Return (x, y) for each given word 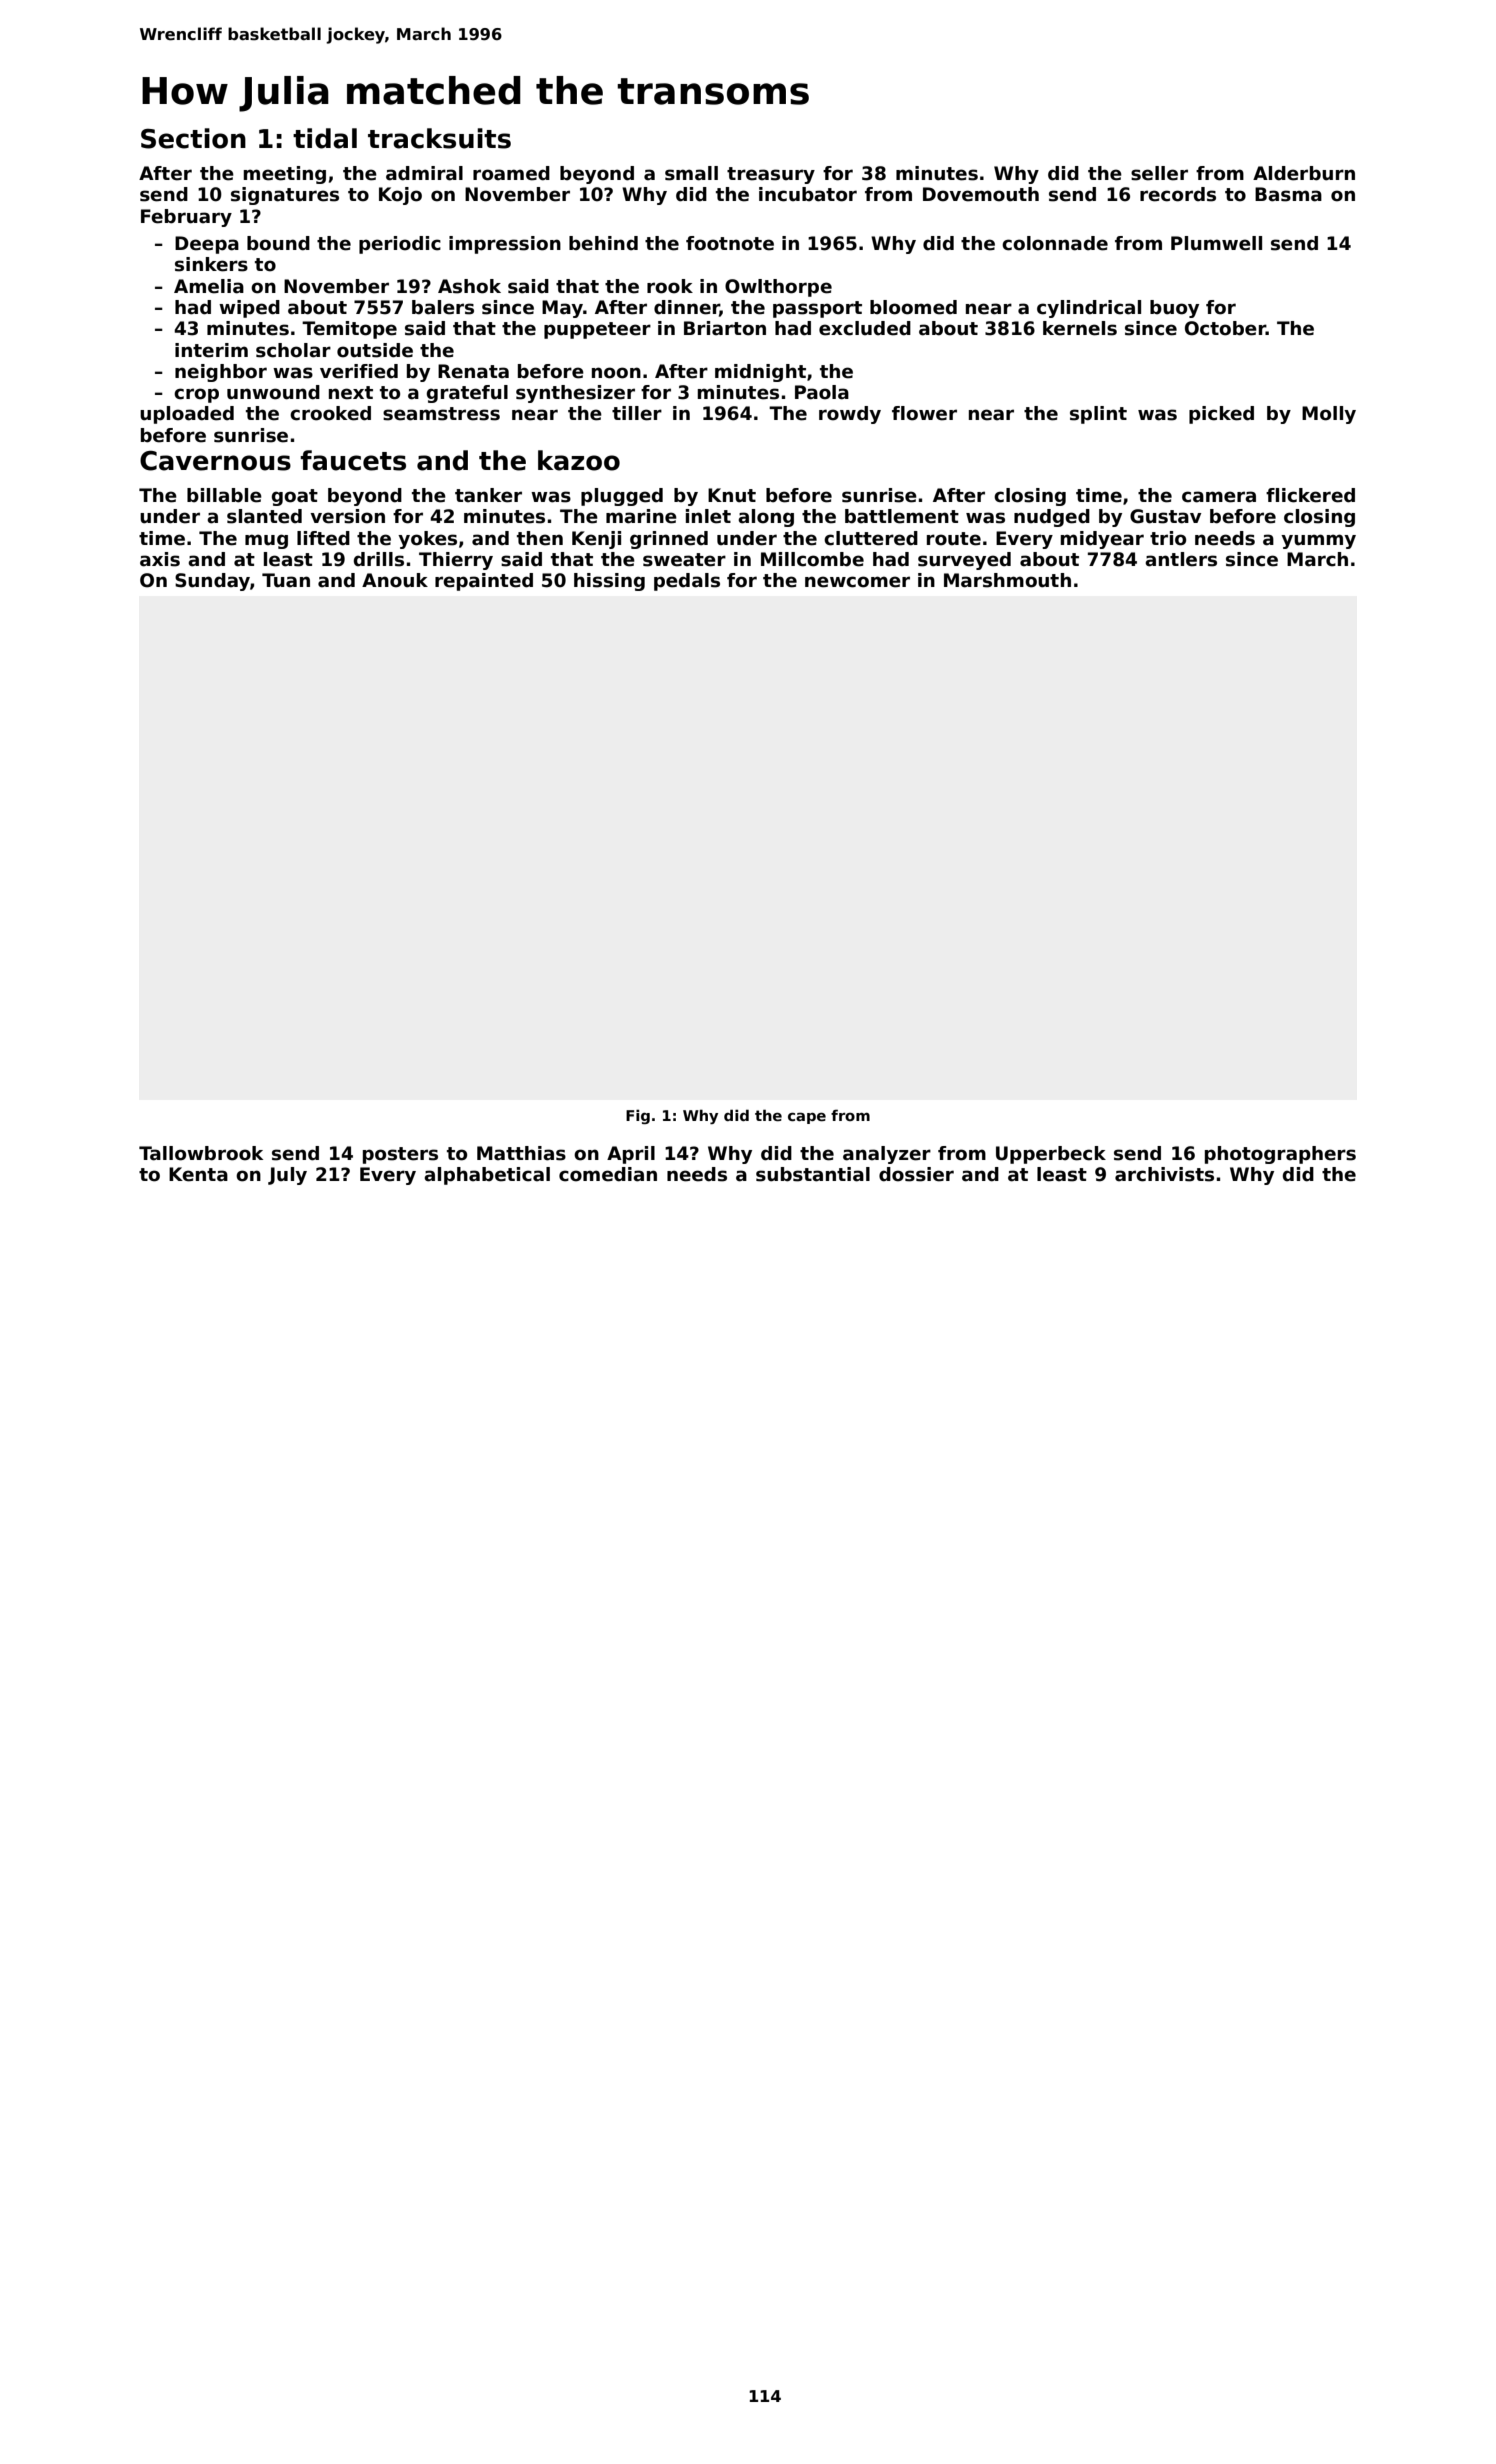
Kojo (400, 196)
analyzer (887, 1155)
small (691, 173)
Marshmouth (1007, 580)
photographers (1280, 1155)
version (347, 516)
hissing (609, 582)
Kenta (198, 1174)
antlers (1181, 559)
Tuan (286, 580)
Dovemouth (981, 194)
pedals (687, 582)
